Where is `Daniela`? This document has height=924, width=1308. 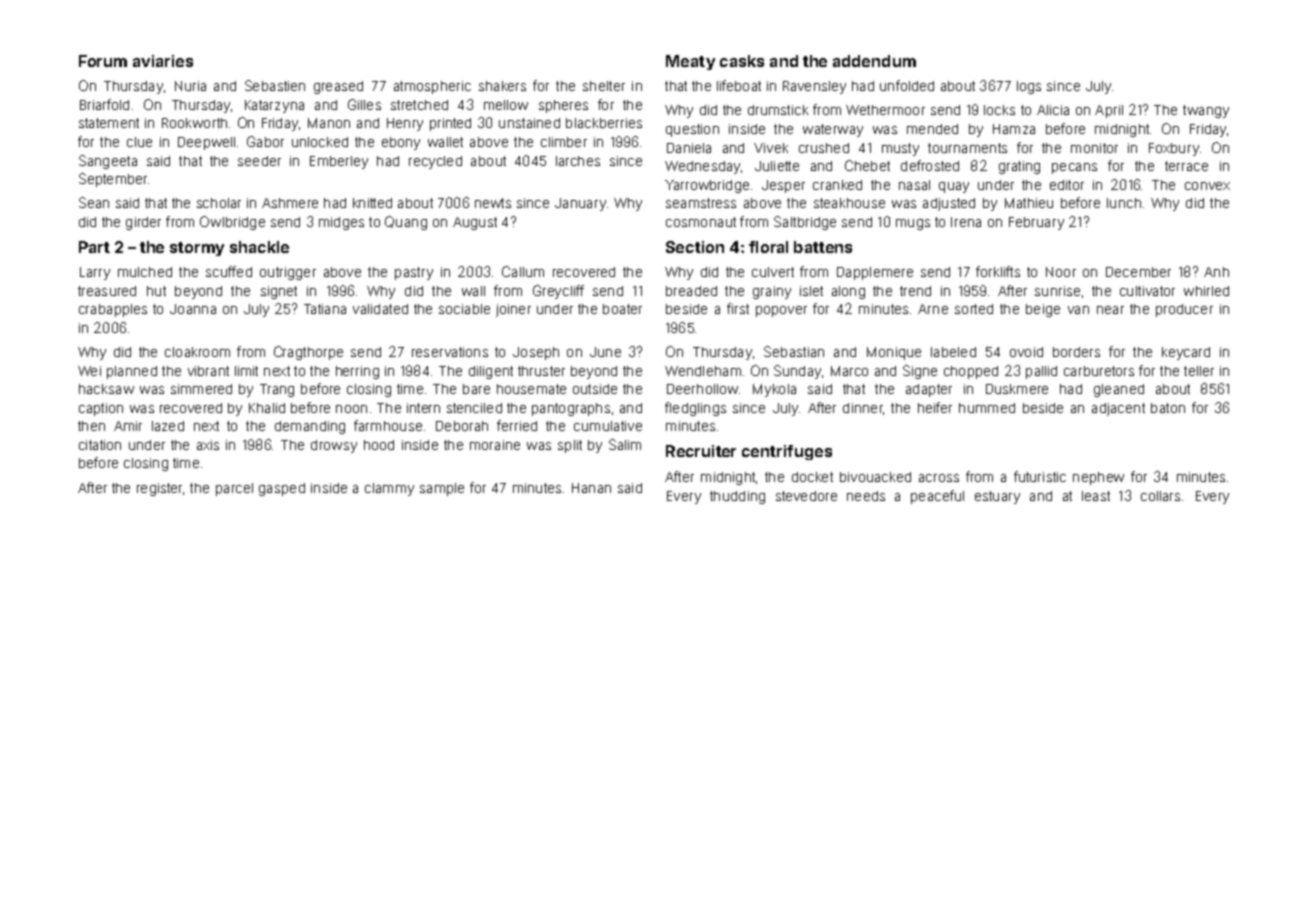
Daniela is located at coordinates (689, 148).
